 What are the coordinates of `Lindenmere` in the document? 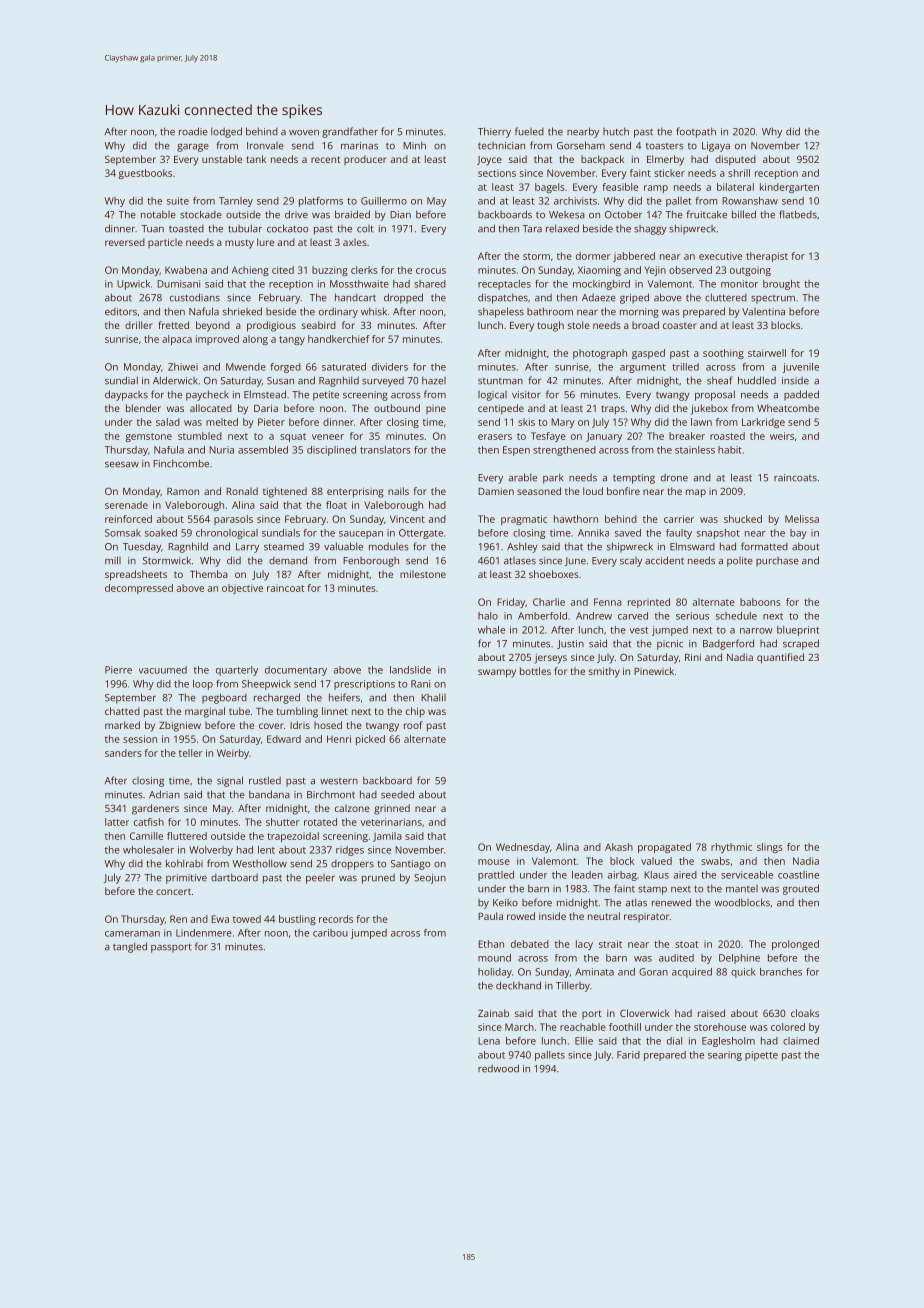 It's located at (204, 933).
